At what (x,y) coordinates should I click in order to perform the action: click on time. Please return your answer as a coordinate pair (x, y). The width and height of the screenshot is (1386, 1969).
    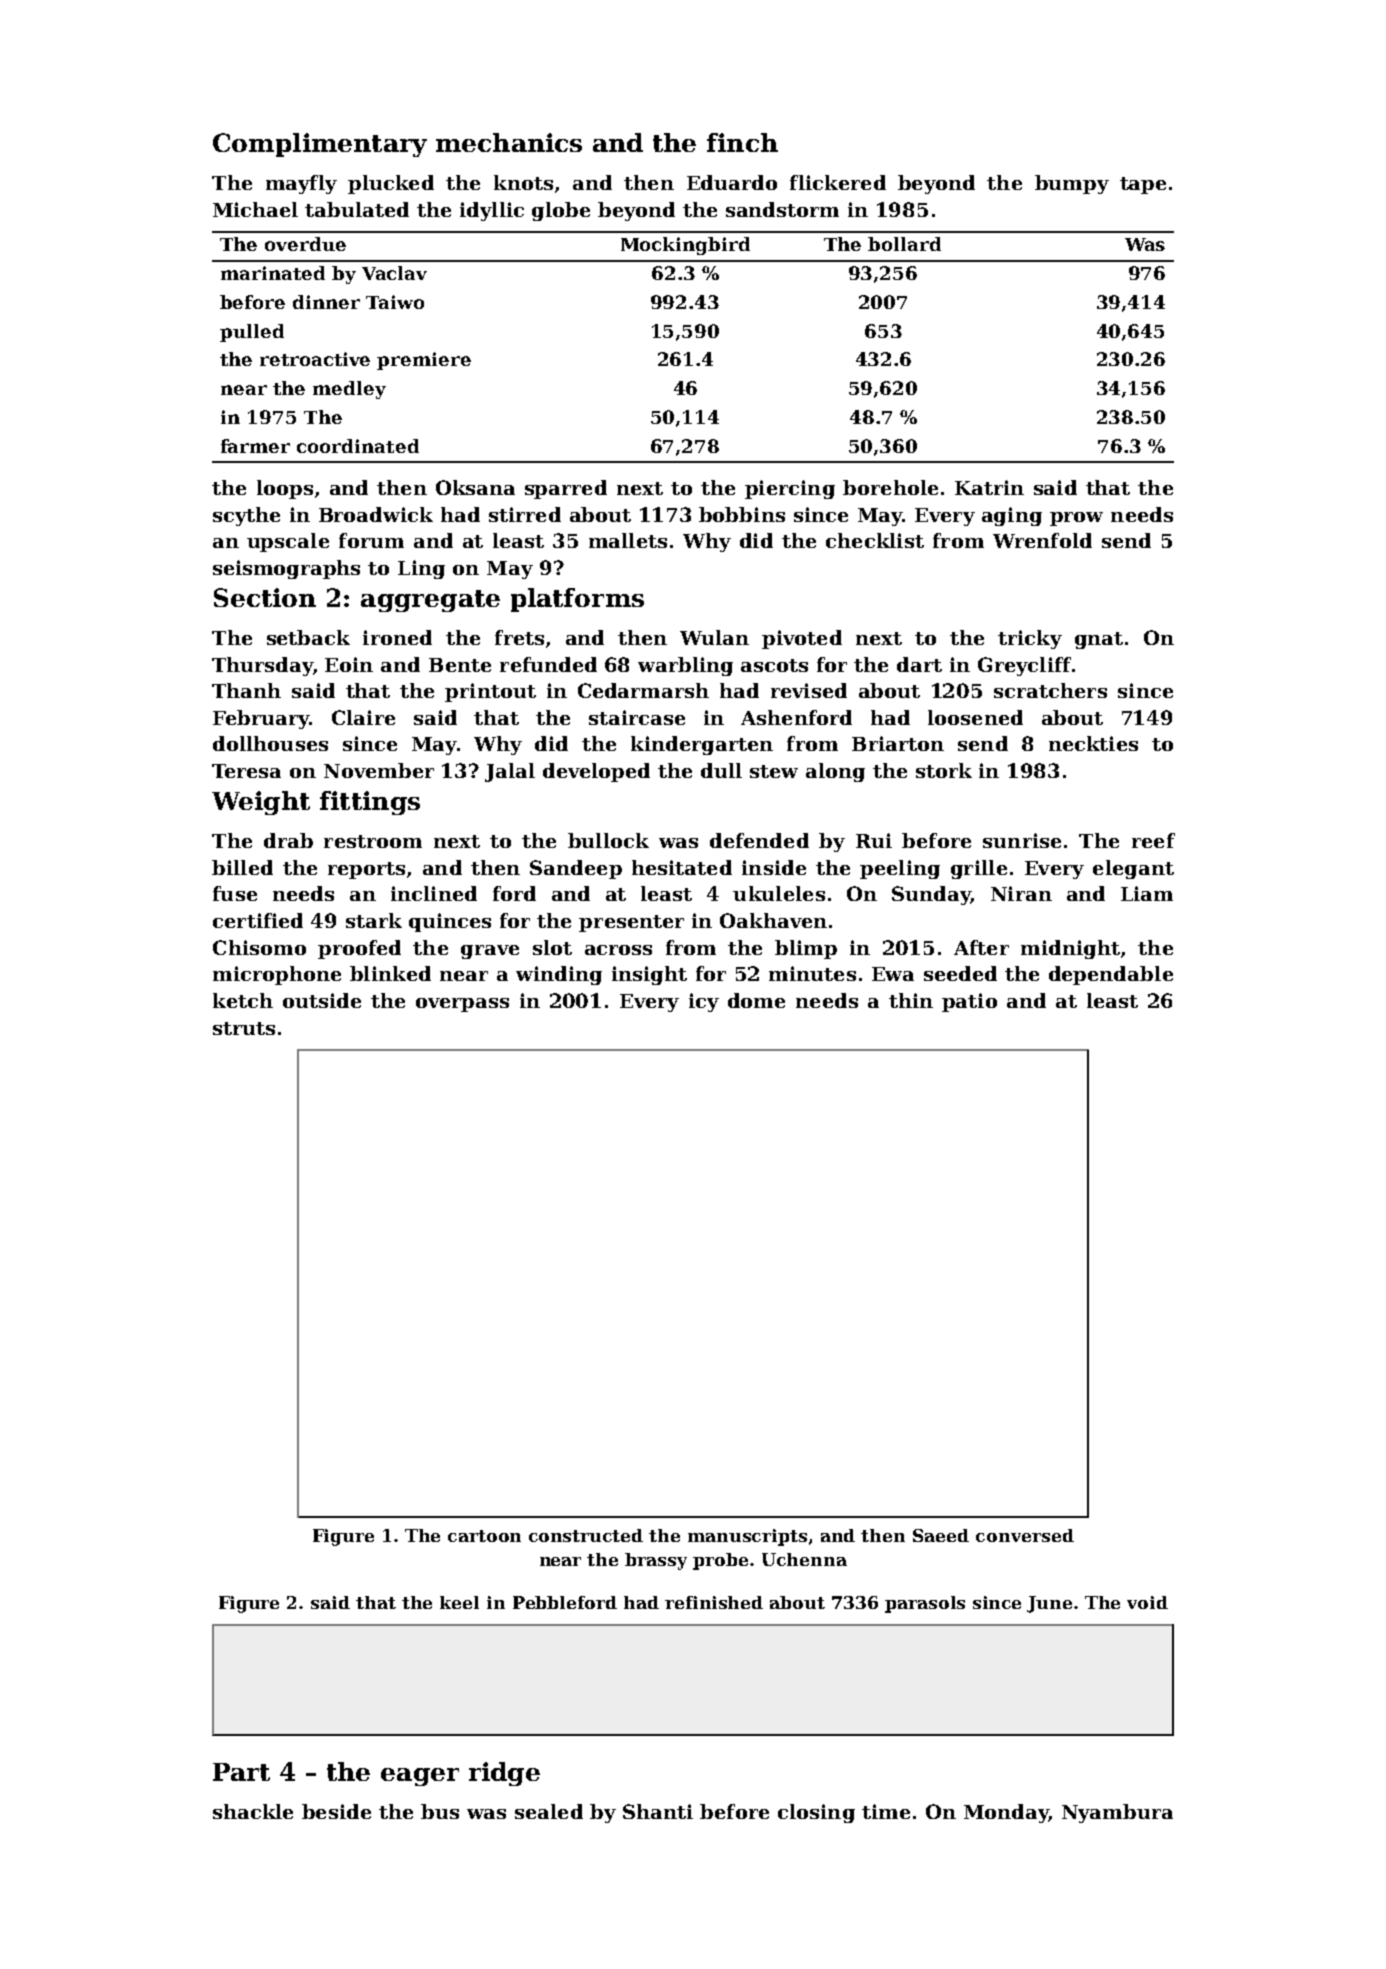
    Looking at the image, I should click on (886, 1811).
